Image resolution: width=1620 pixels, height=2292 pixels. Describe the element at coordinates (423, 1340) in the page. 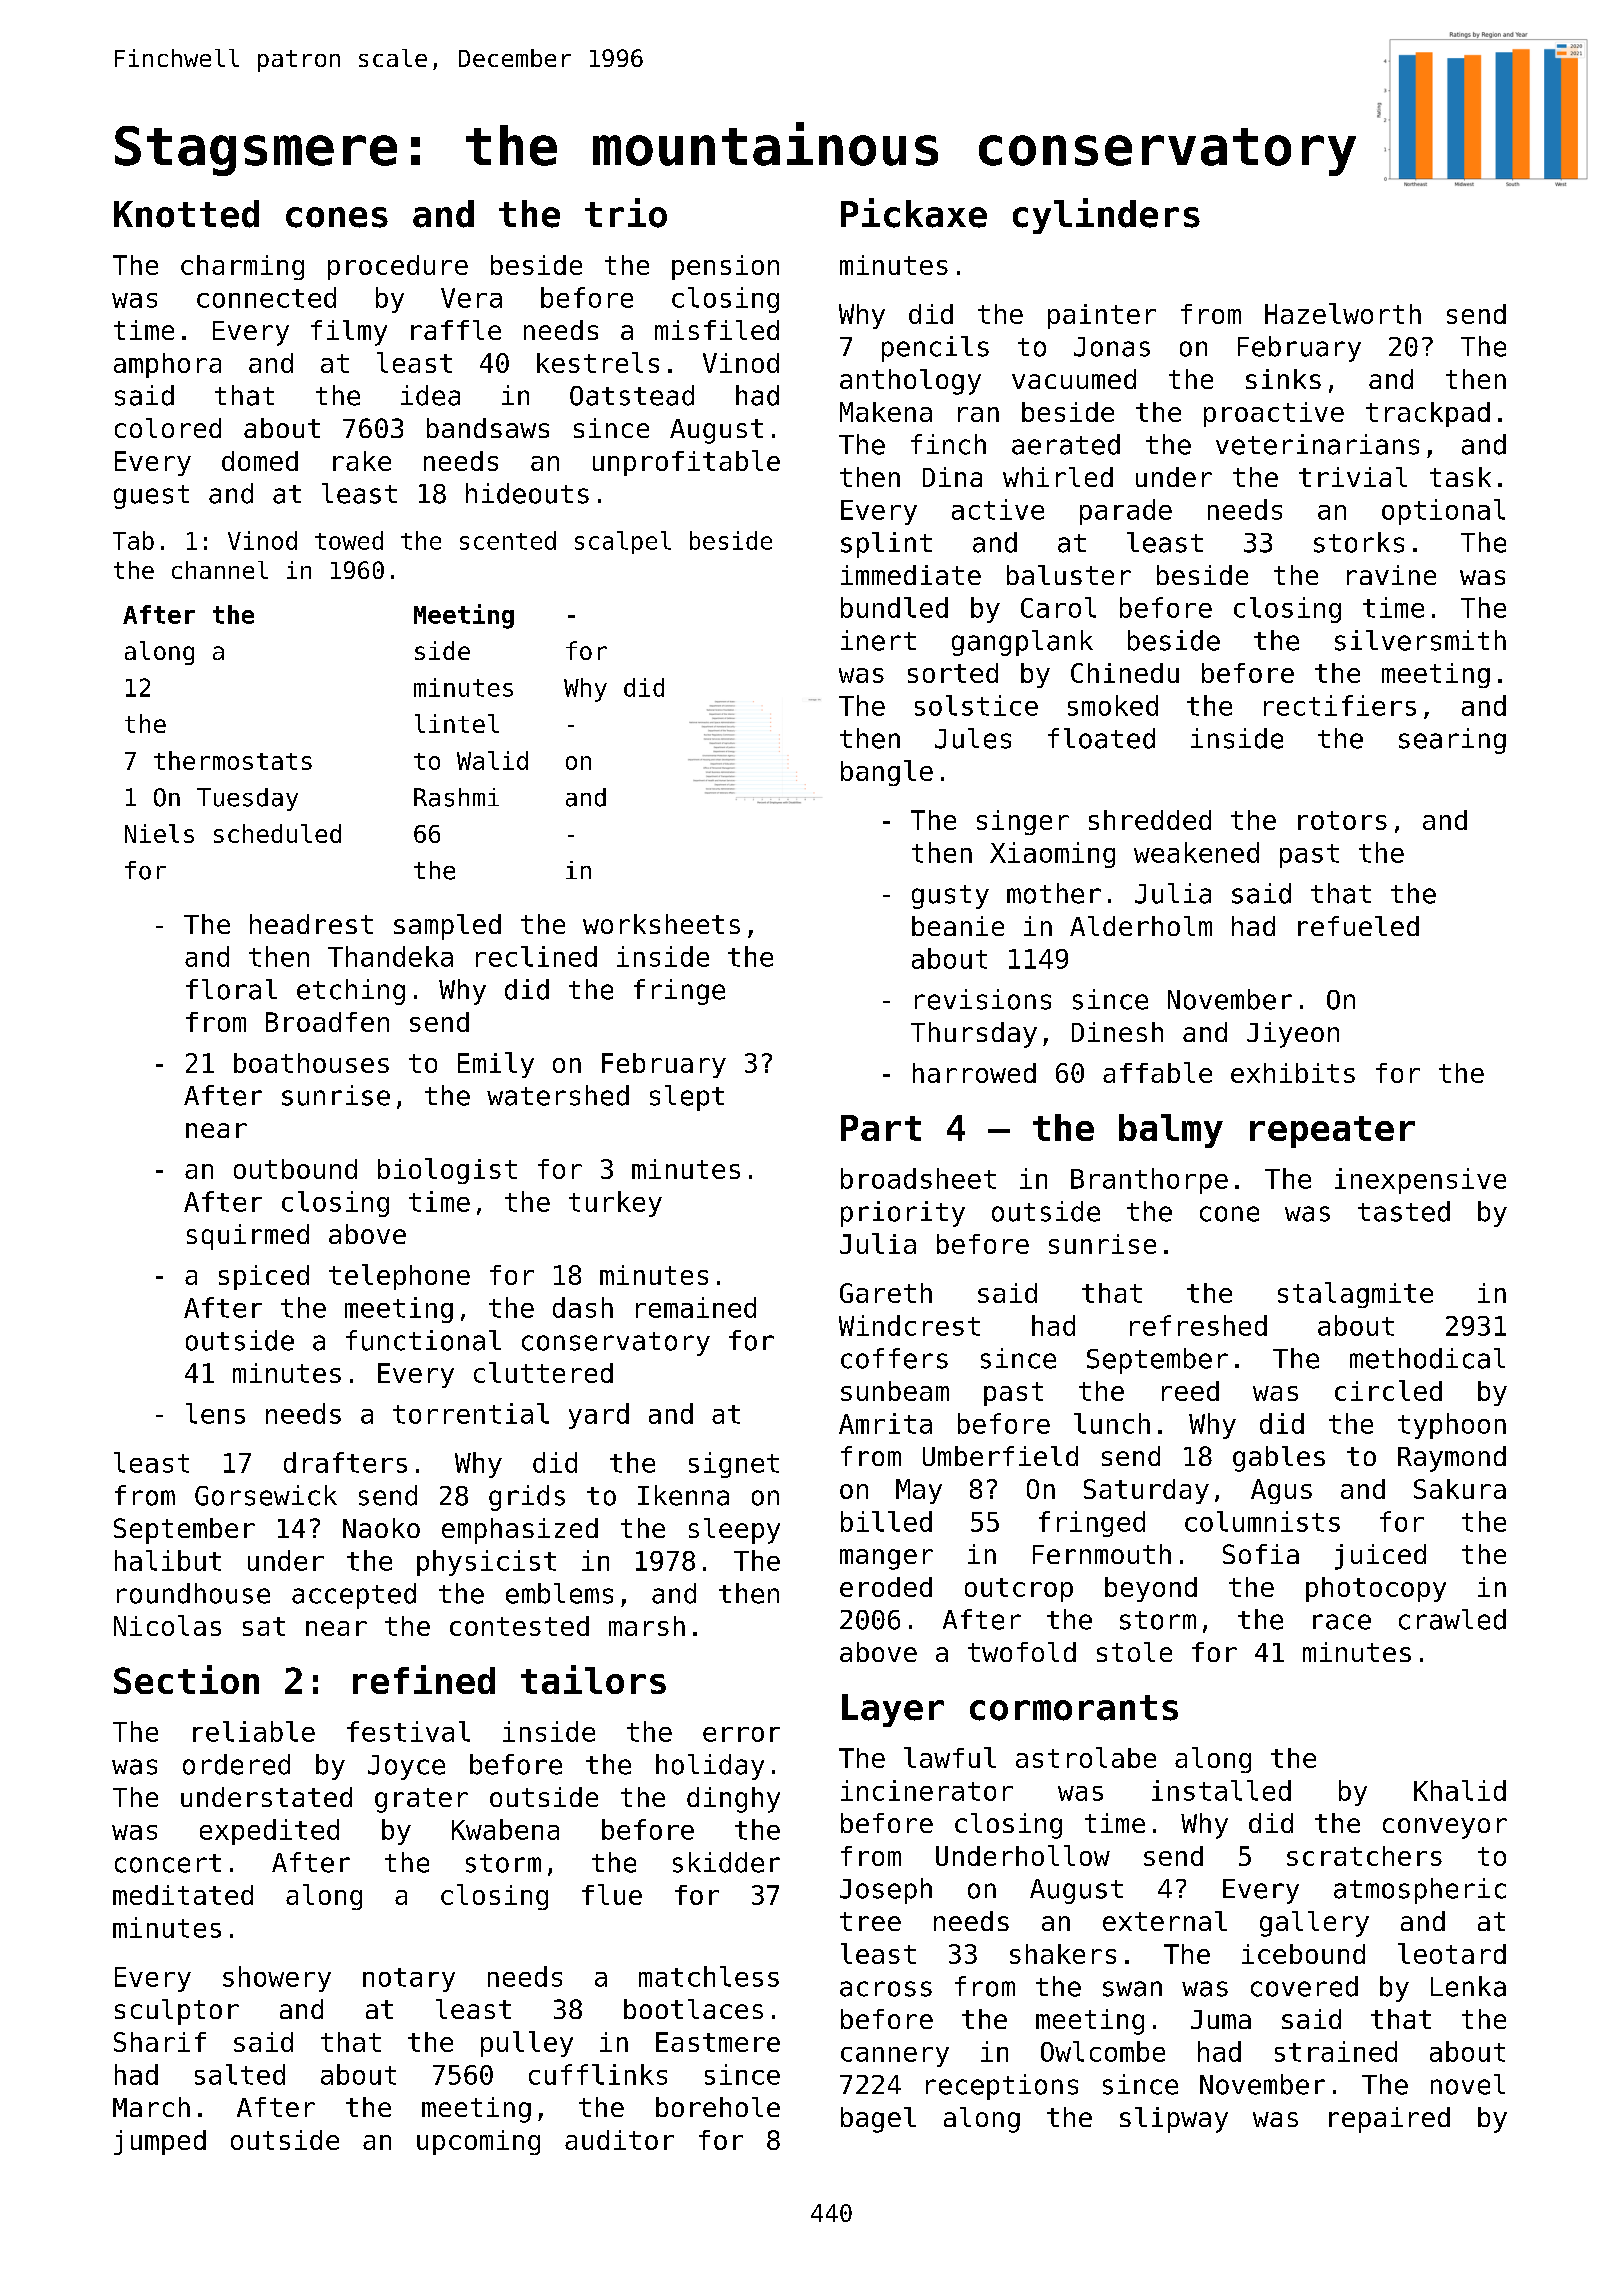

I see `functional` at that location.
